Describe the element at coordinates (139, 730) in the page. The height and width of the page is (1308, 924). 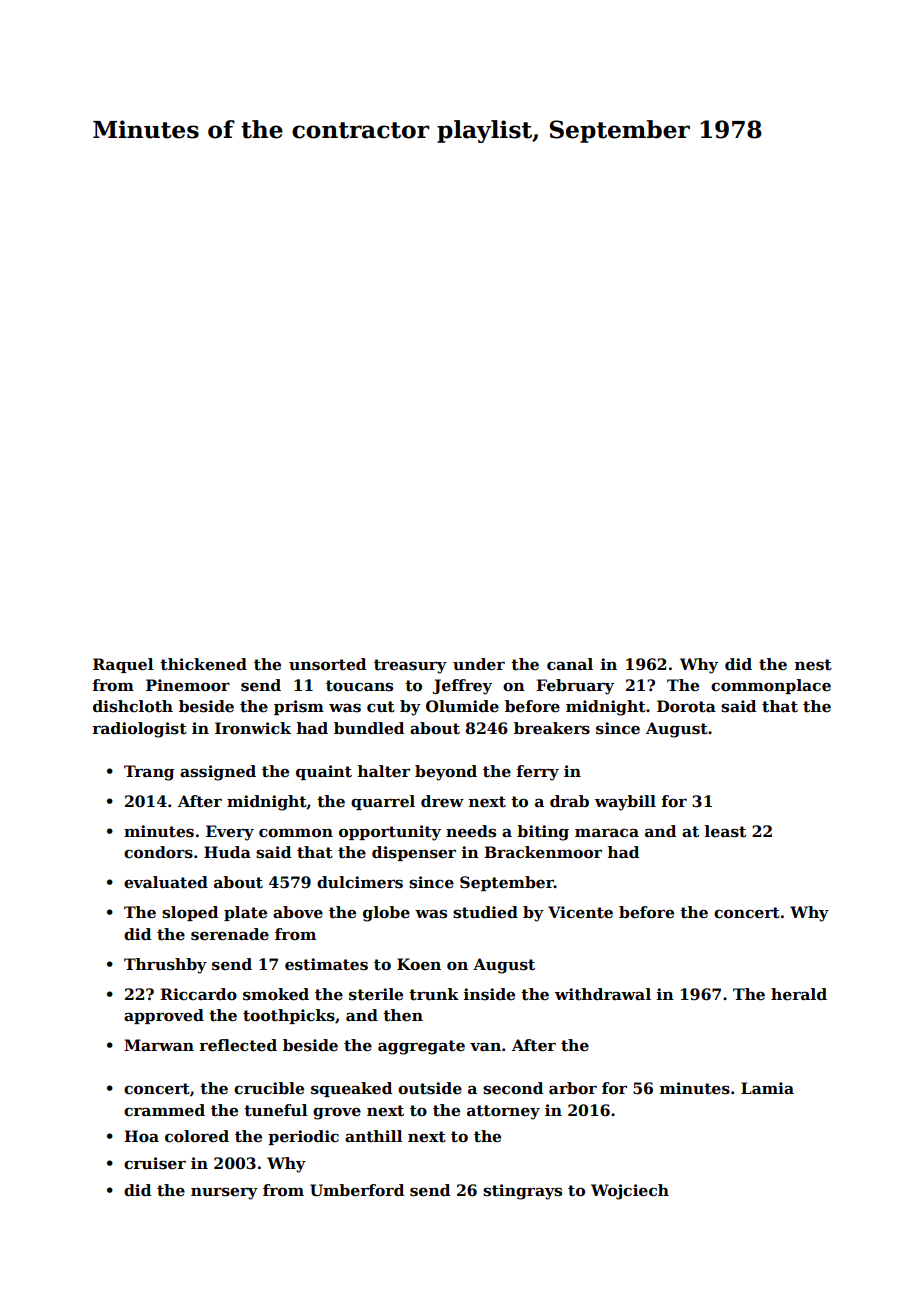
I see `radiologist` at that location.
